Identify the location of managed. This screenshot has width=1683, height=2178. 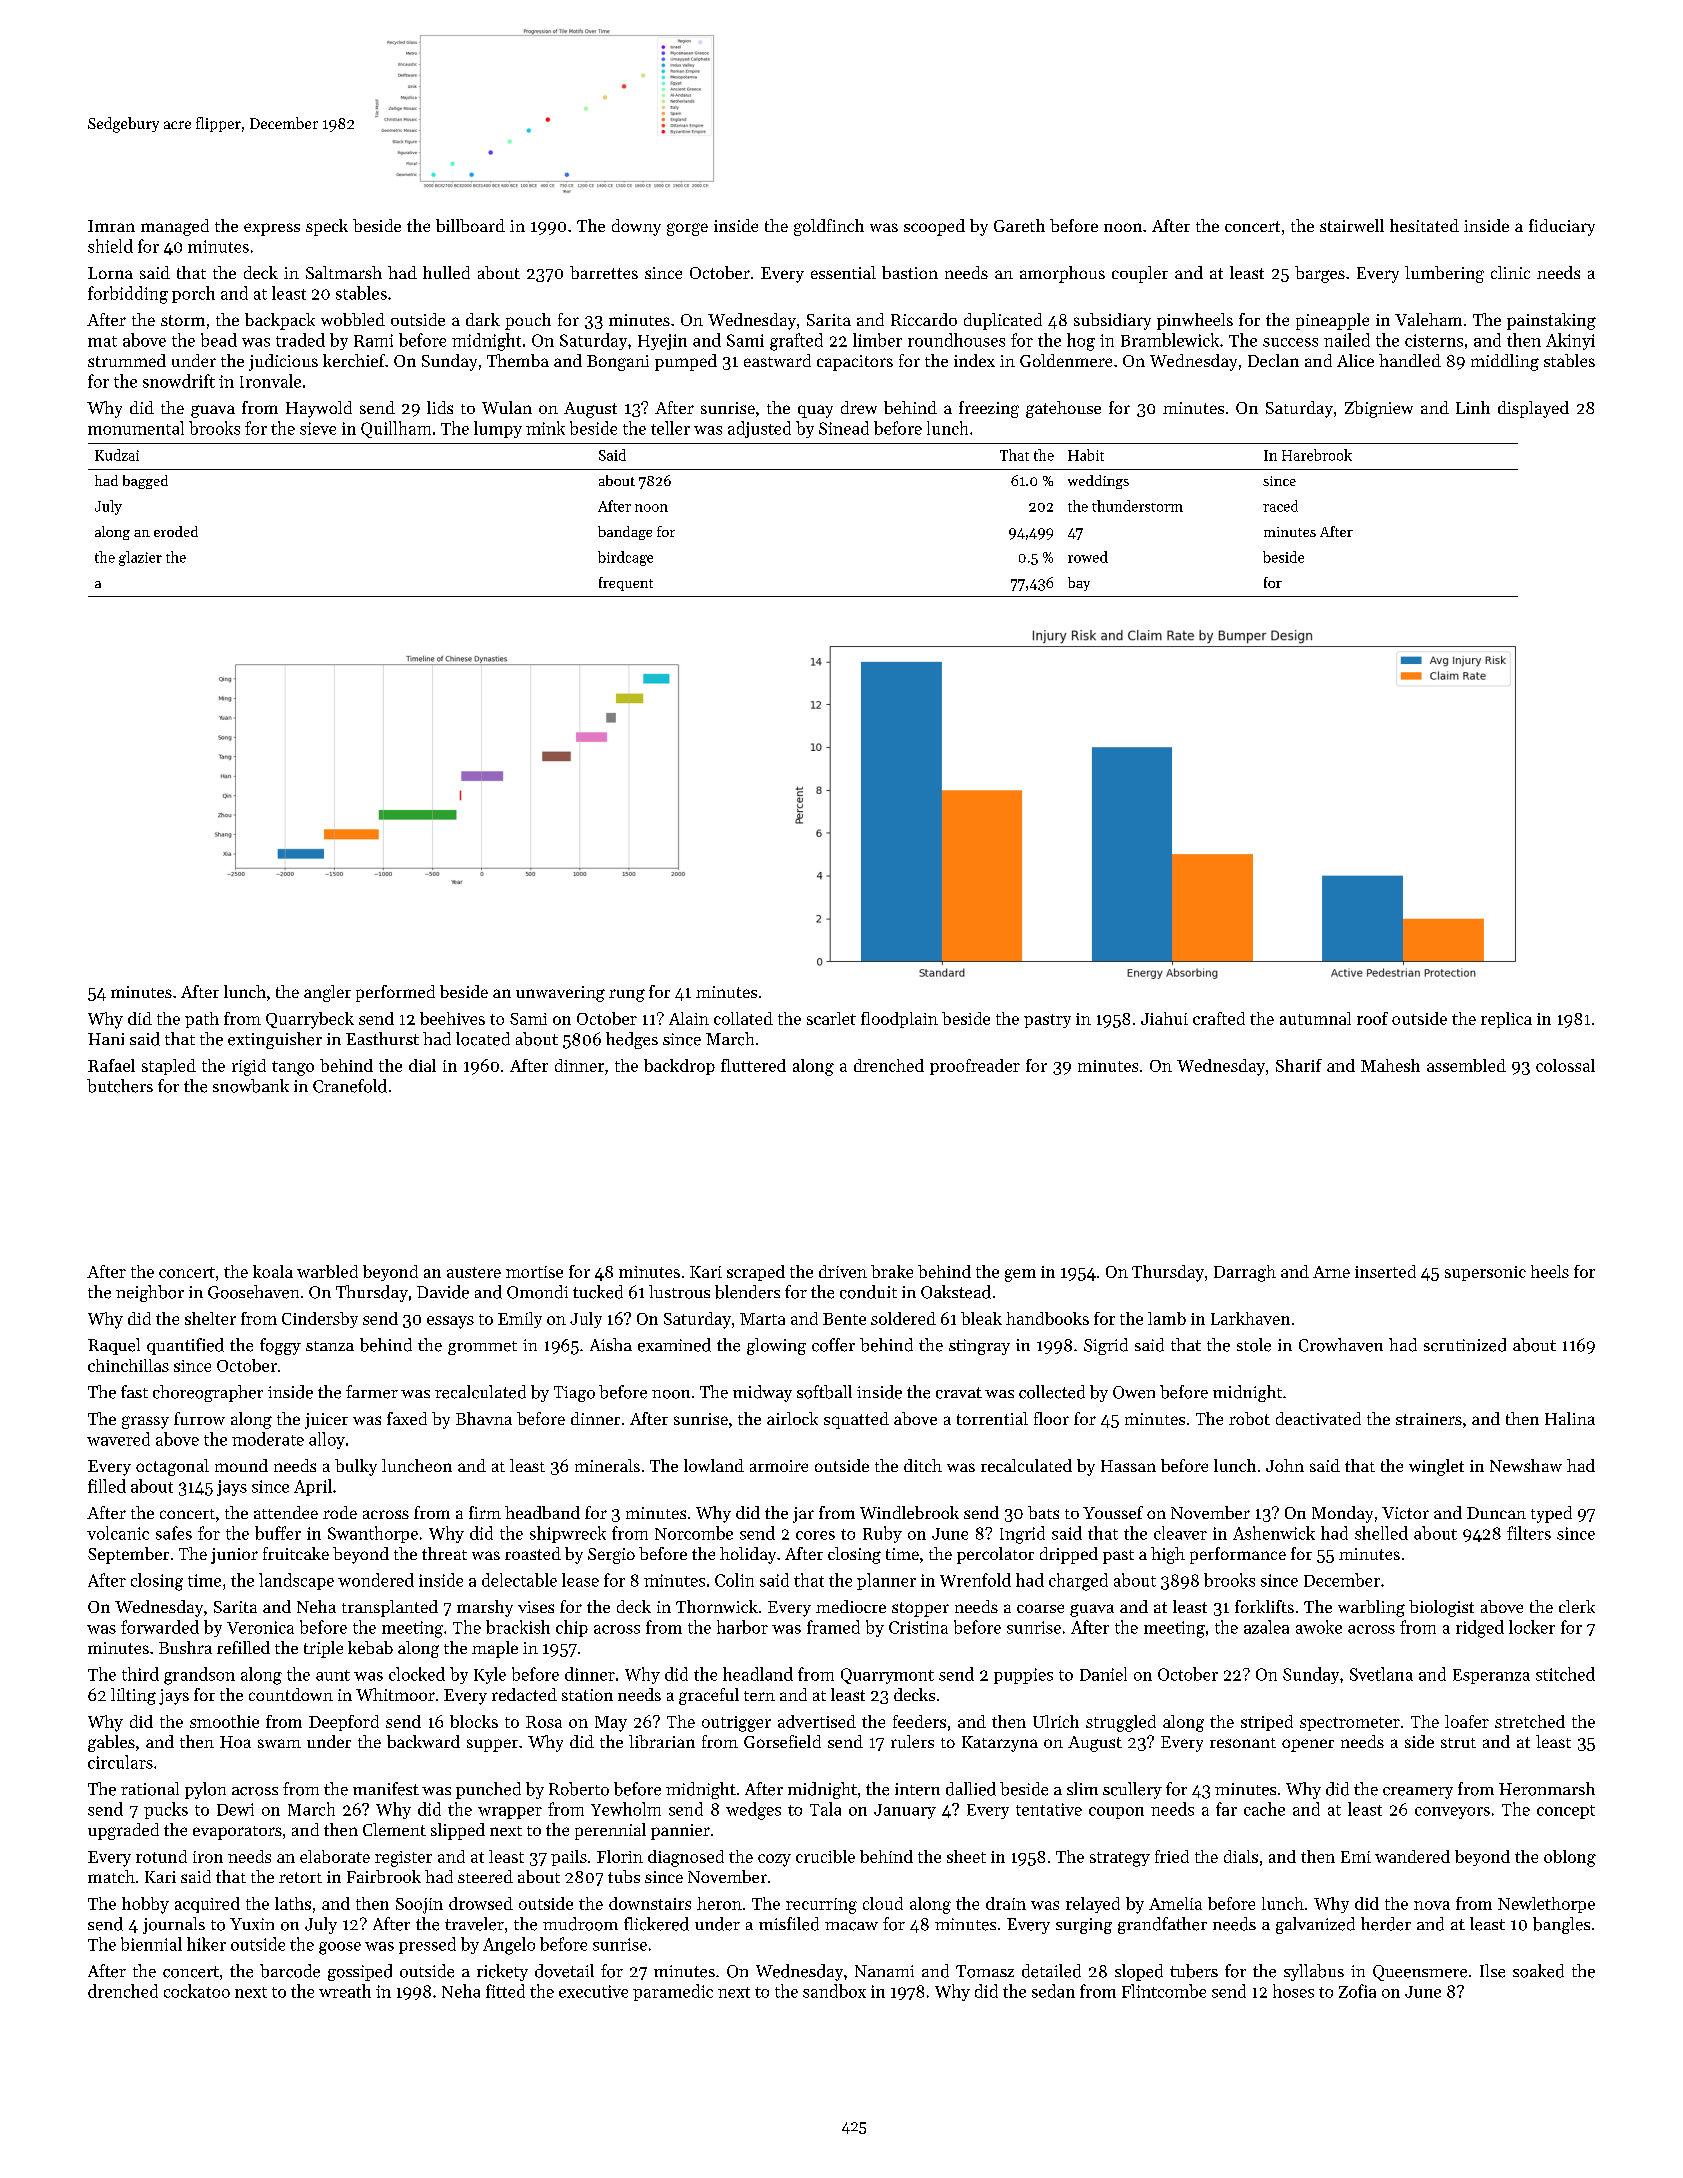
(175, 227).
